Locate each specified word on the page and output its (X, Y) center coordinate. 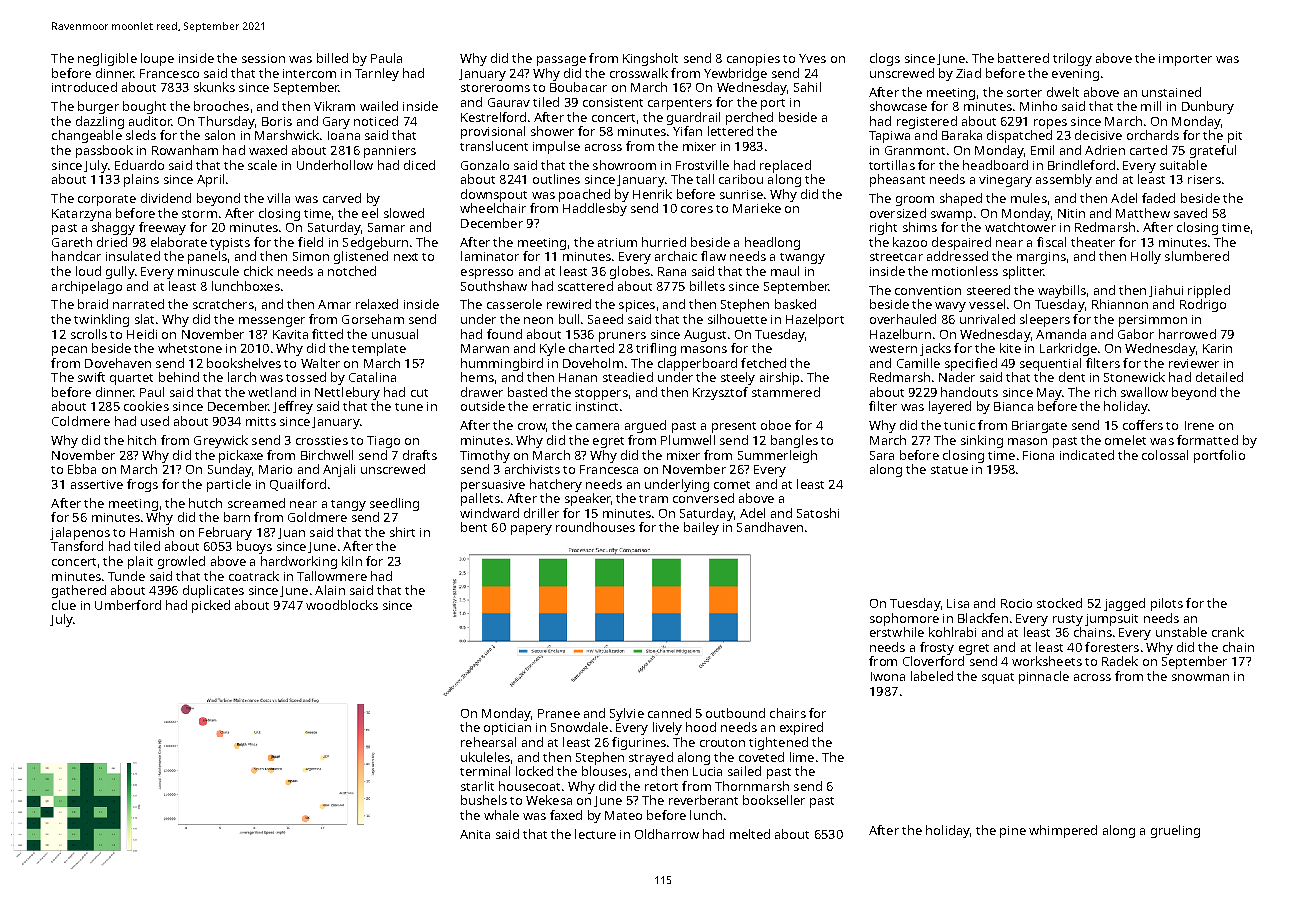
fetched (763, 363)
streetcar (896, 257)
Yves (812, 58)
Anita (475, 834)
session (263, 58)
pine (1013, 832)
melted (750, 834)
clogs (885, 59)
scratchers (223, 304)
